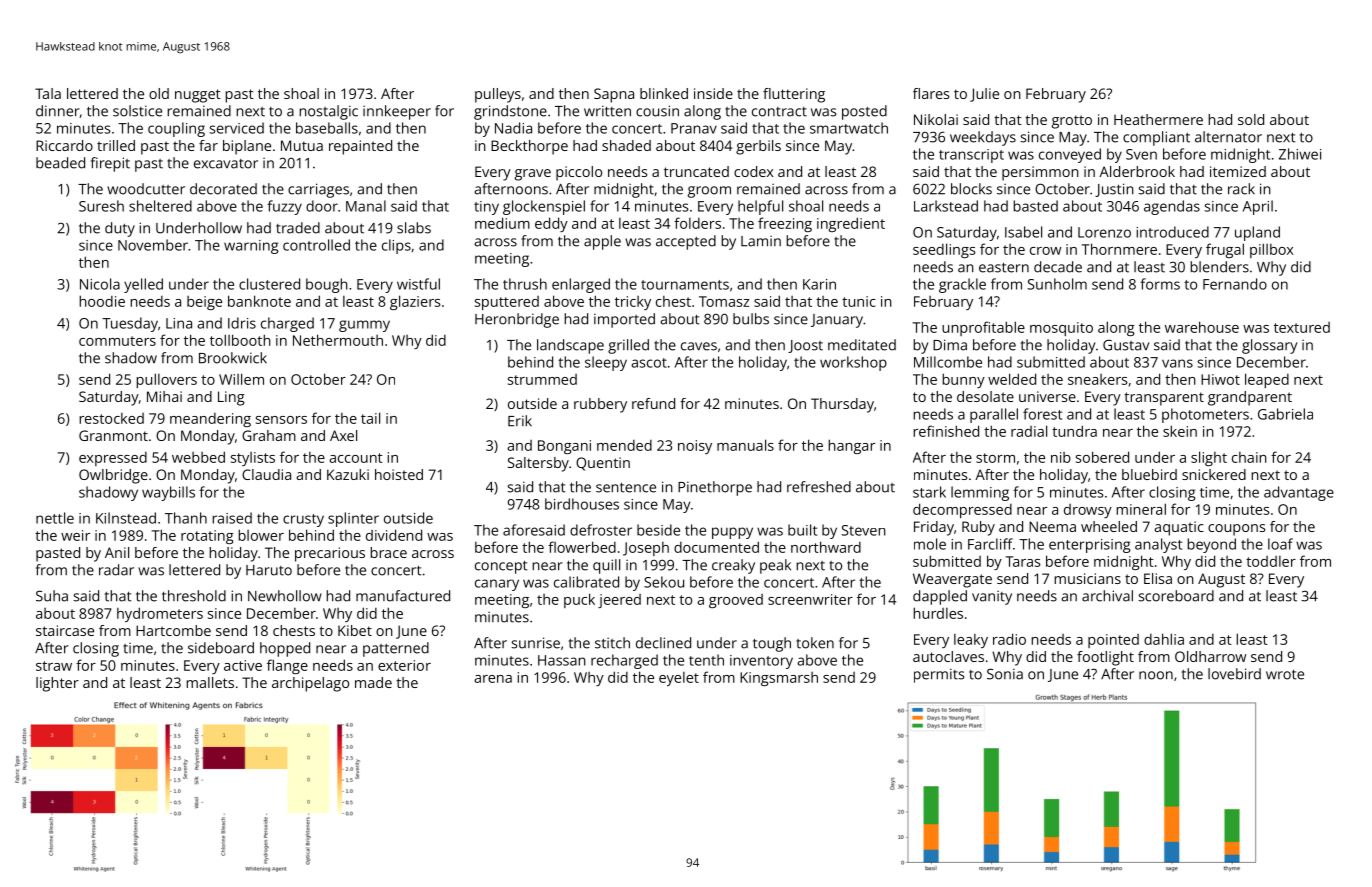 The height and width of the screenshot is (887, 1372). I want to click on footlight, so click(1105, 658).
